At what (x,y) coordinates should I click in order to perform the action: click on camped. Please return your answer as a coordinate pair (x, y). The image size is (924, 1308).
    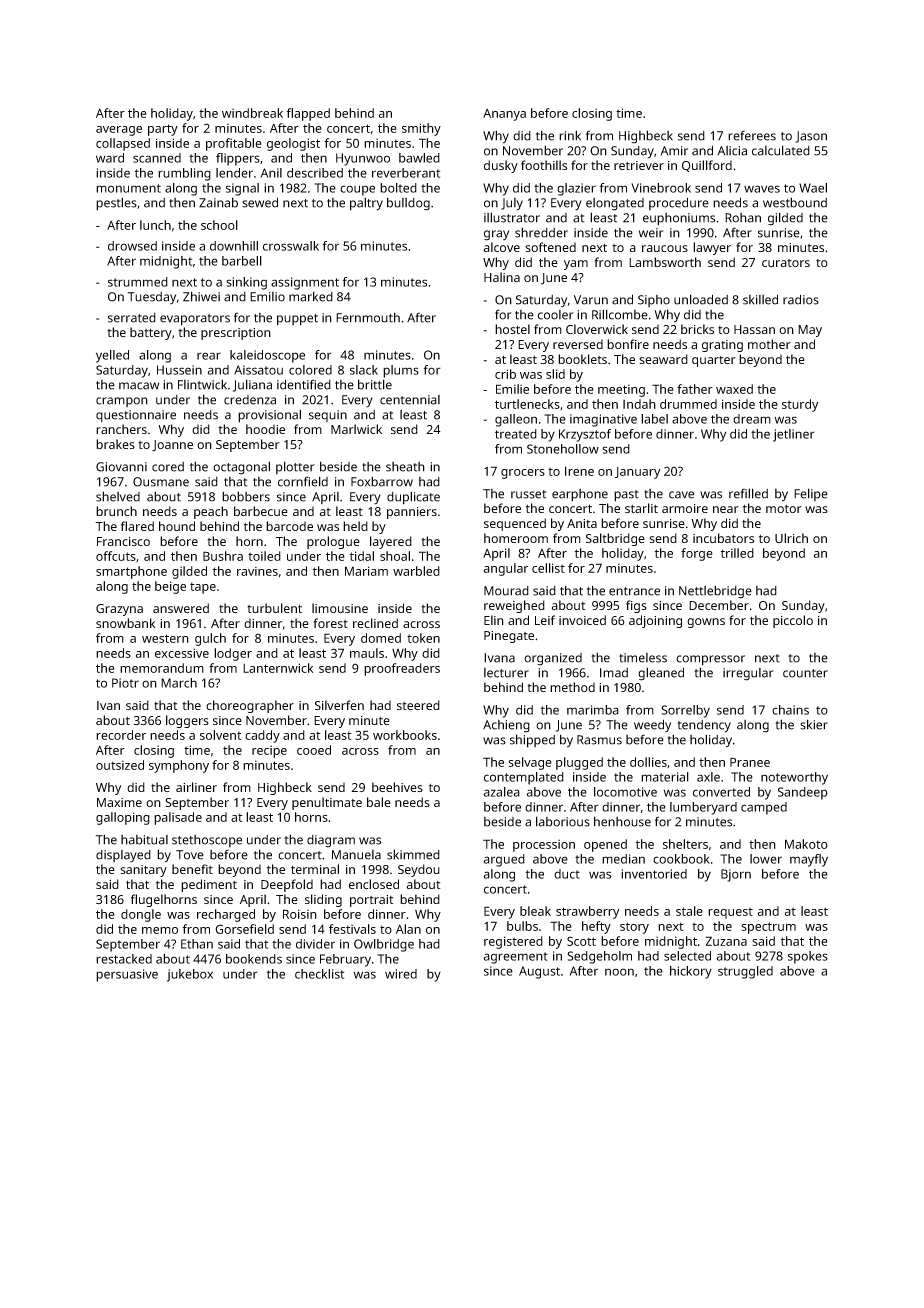
    Looking at the image, I should click on (764, 808).
